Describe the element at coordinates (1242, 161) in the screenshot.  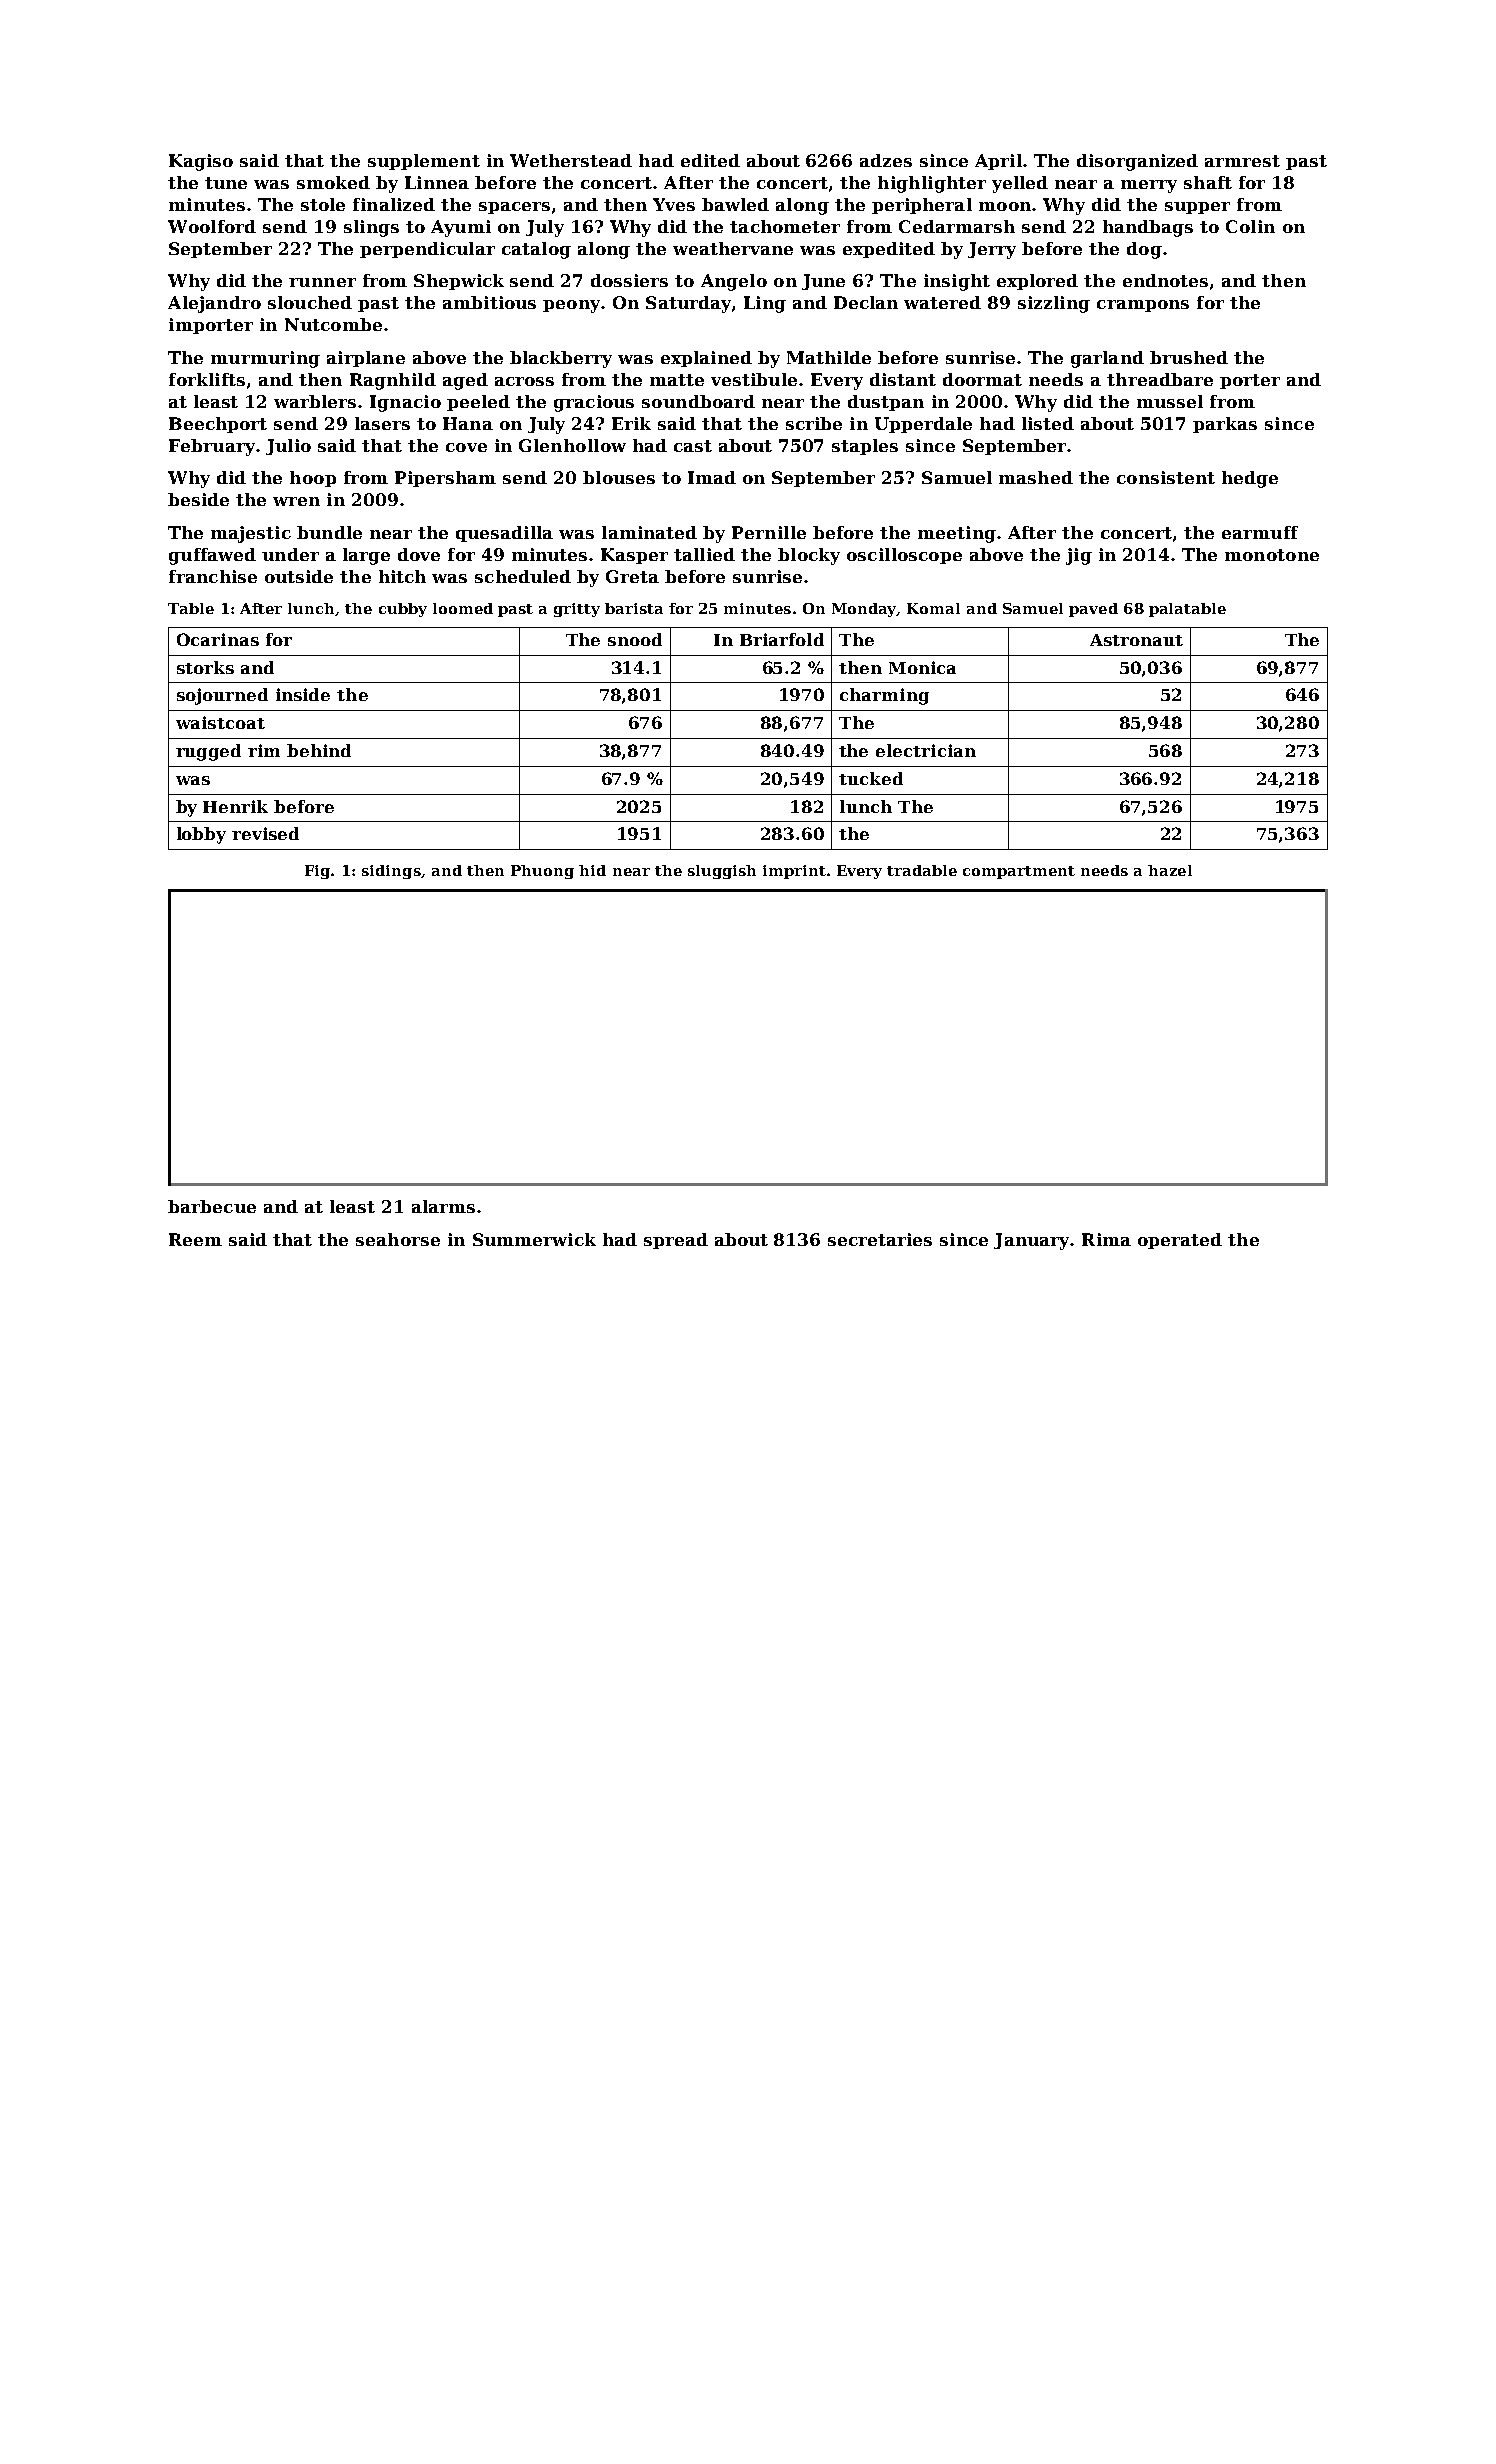
I see `armrest` at that location.
